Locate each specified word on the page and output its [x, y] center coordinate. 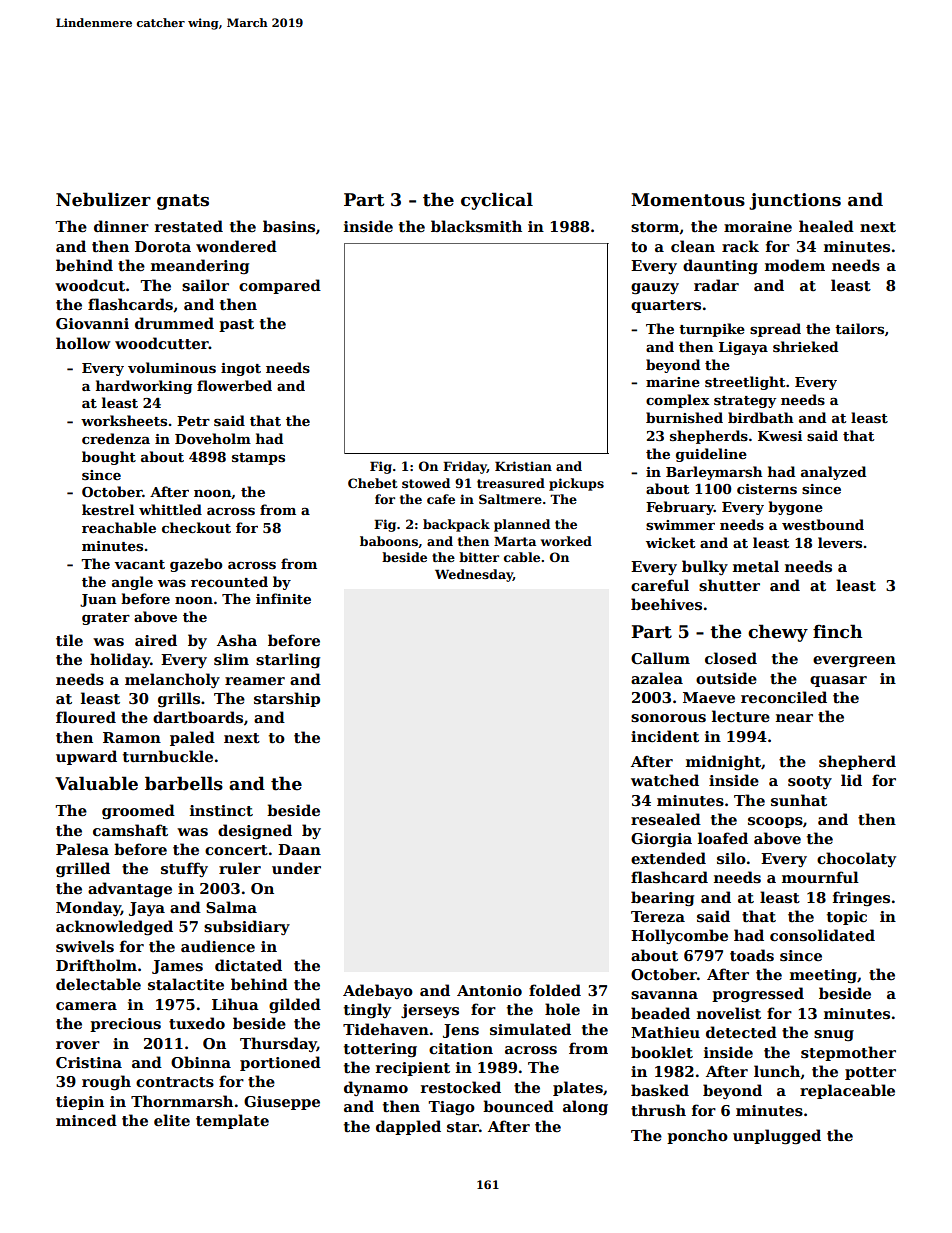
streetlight [745, 383]
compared [280, 286]
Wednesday [474, 575]
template [232, 1121]
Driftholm [96, 965]
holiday [120, 660]
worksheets [124, 420]
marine [673, 382]
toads [752, 955]
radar [716, 285]
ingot [241, 369]
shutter [729, 585]
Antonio [489, 990]
